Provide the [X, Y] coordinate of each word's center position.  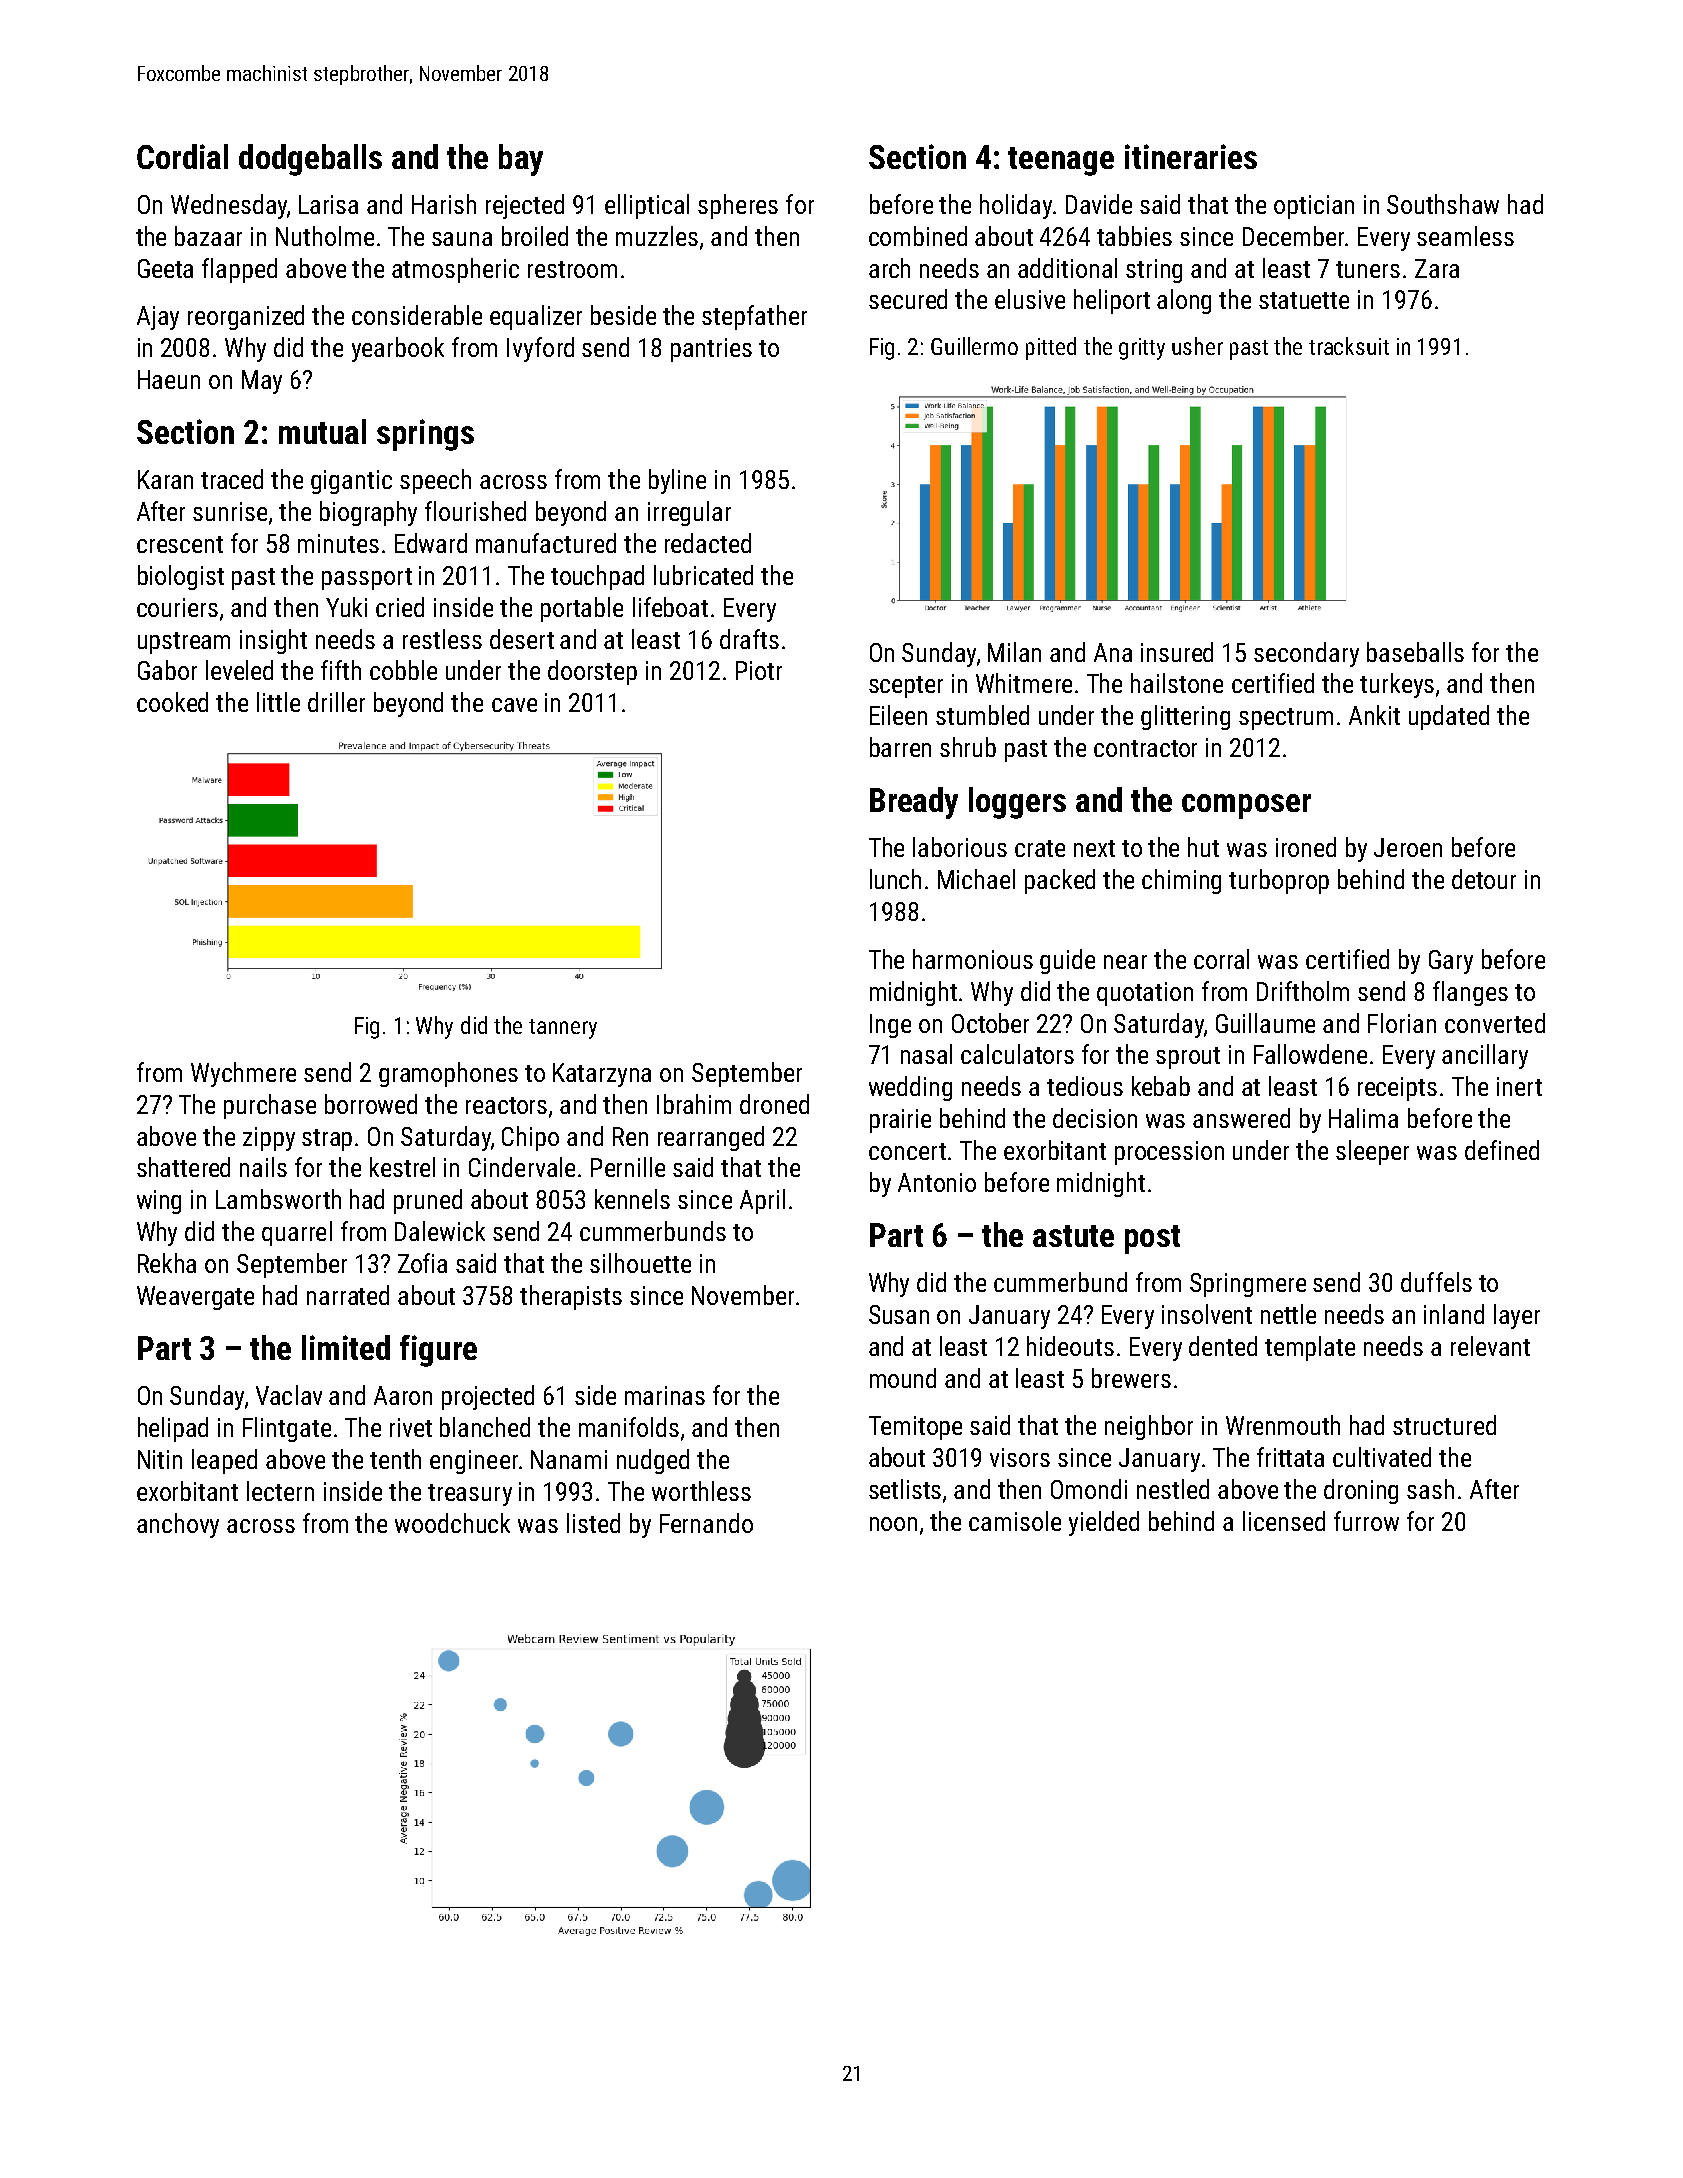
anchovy [178, 1525]
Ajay [158, 318]
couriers [177, 607]
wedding [910, 1088]
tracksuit [1349, 346]
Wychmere [243, 1074]
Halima [1363, 1118]
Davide [1099, 204]
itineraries [1191, 156]
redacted [708, 543]
